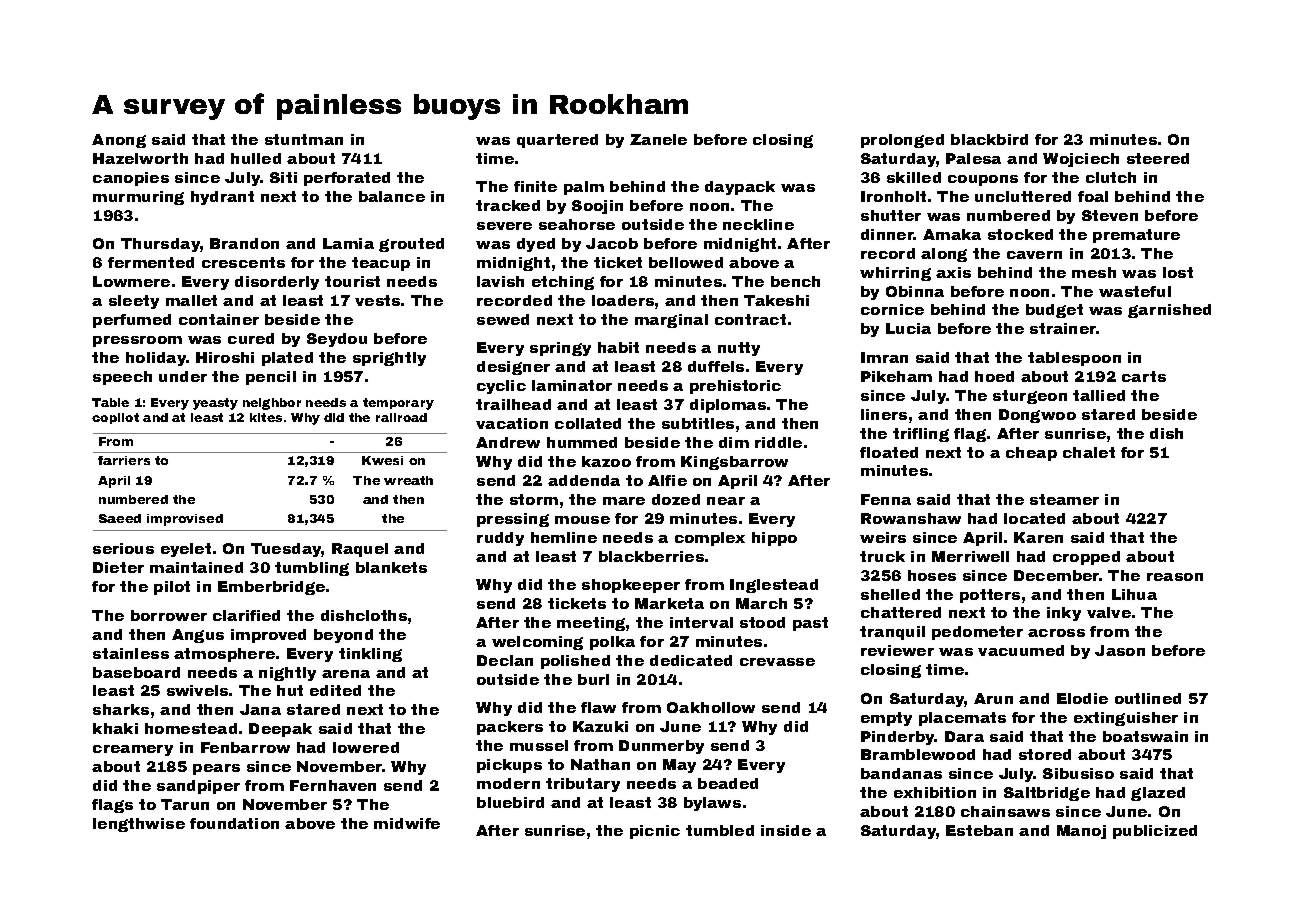 This screenshot has height=924, width=1308. What do you see at coordinates (884, 414) in the screenshot?
I see `liners` at bounding box center [884, 414].
